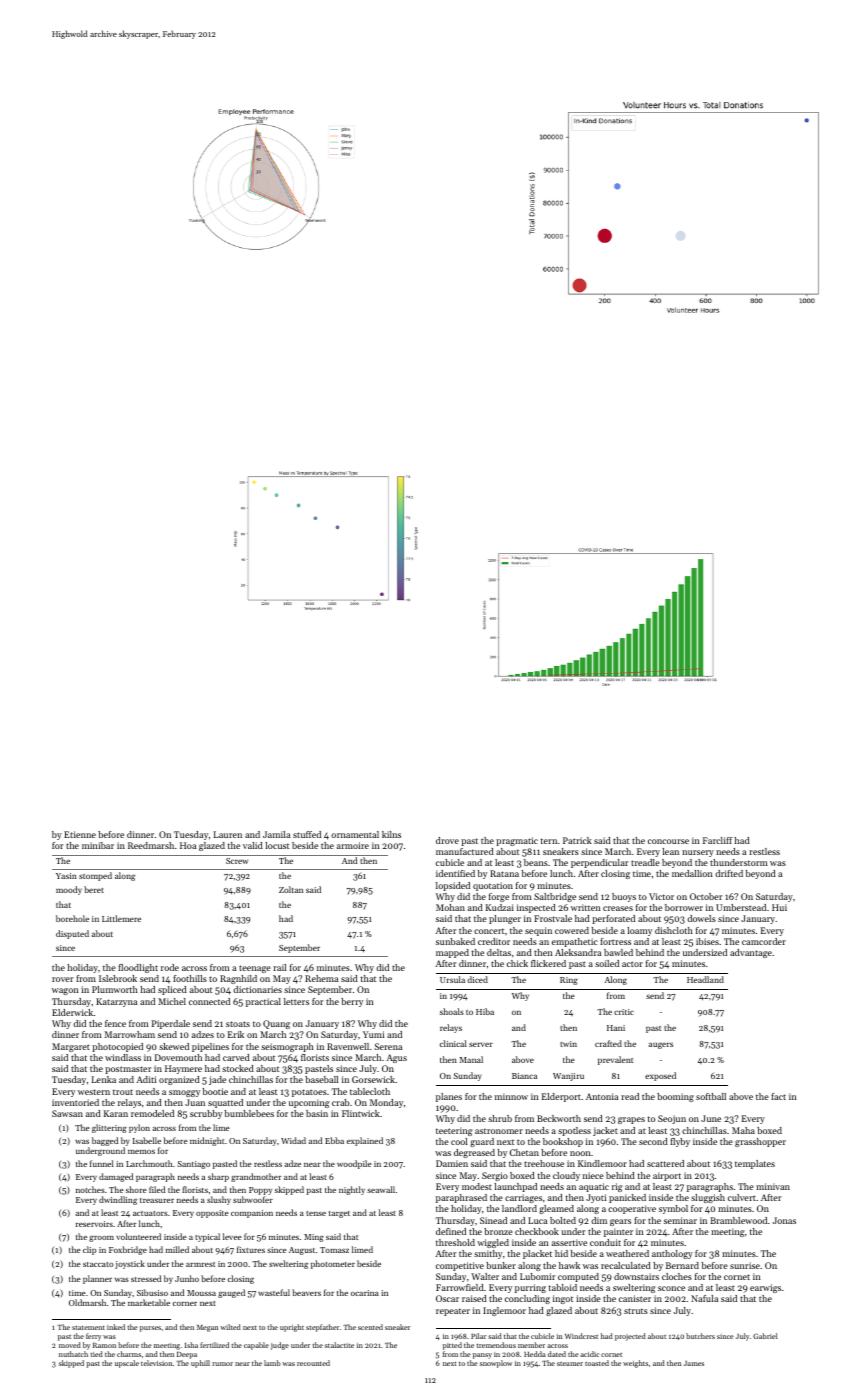 The width and height of the screenshot is (849, 1400). I want to click on Agus, so click(397, 1058).
